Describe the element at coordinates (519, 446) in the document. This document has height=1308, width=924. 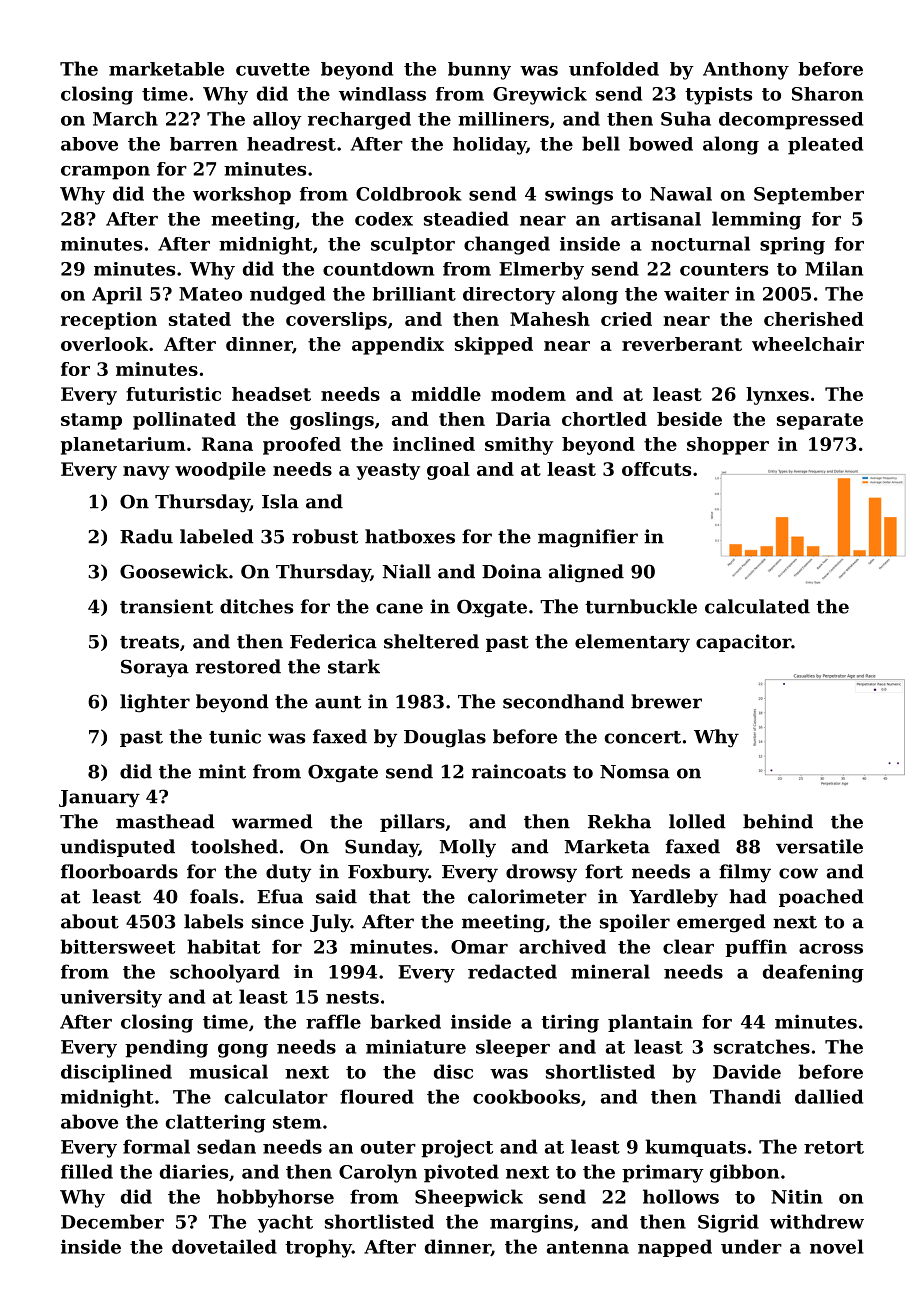
I see `smithy` at that location.
